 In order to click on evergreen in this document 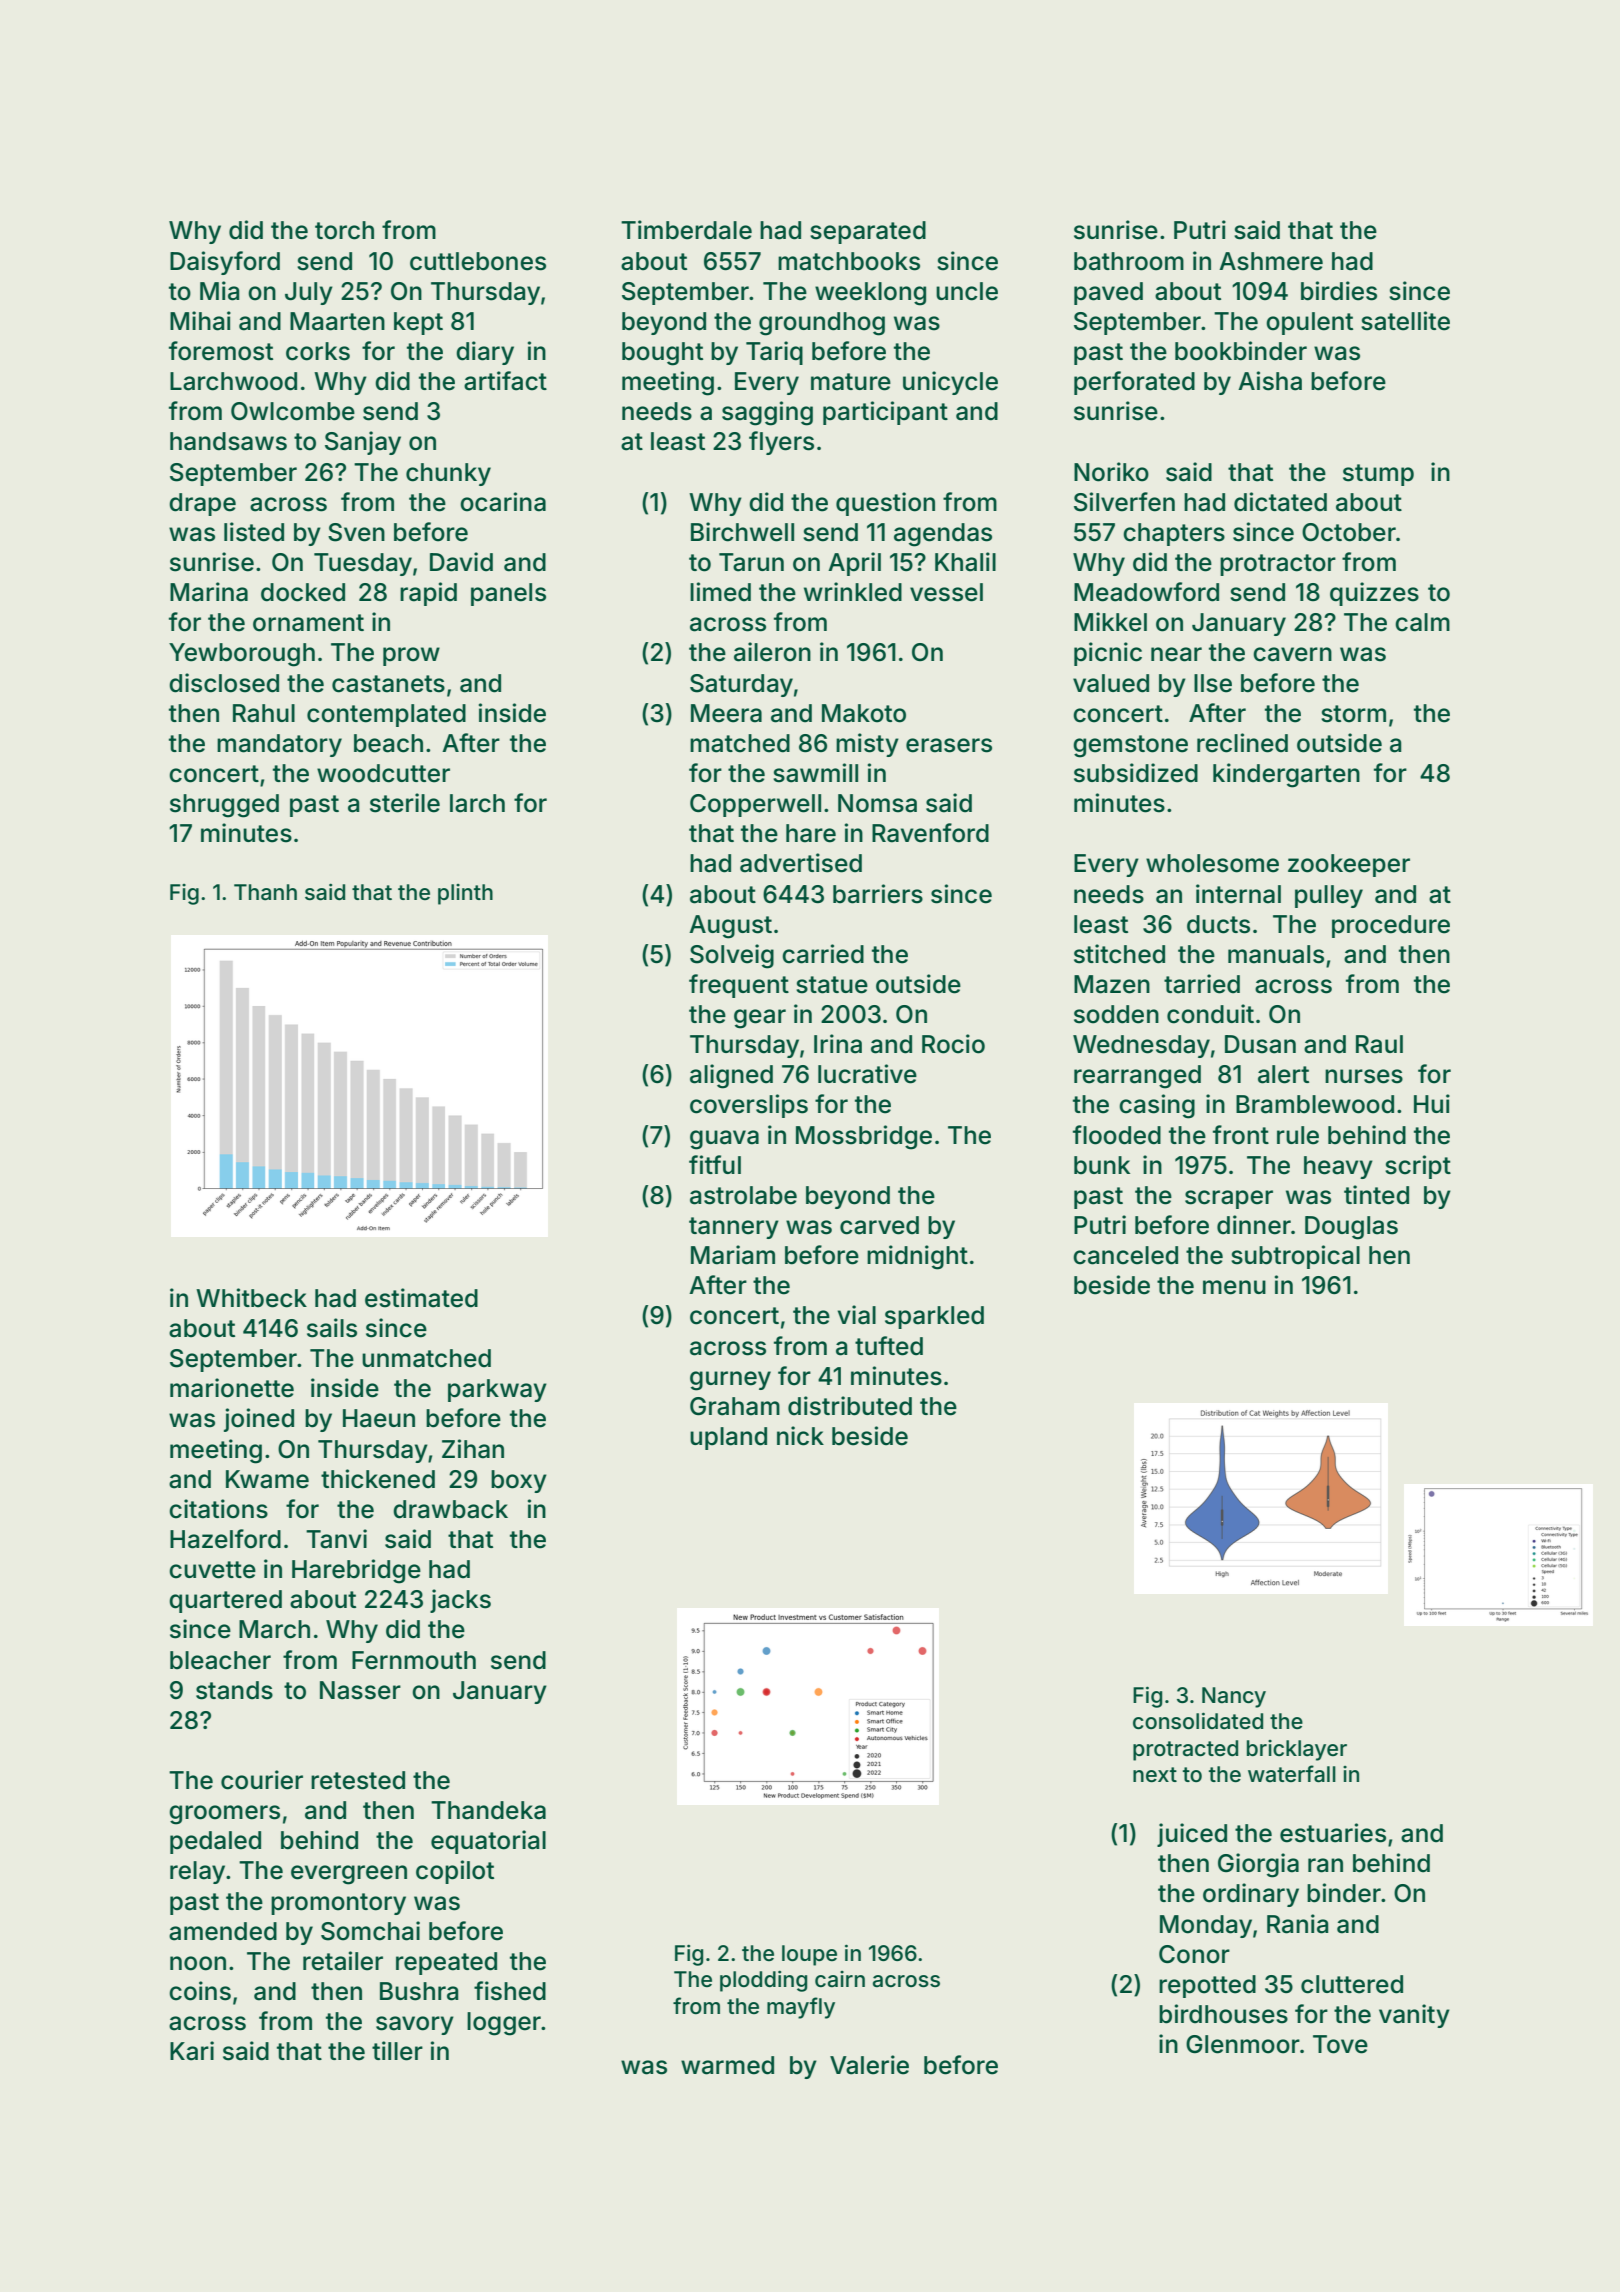, I will do `click(349, 1875)`.
